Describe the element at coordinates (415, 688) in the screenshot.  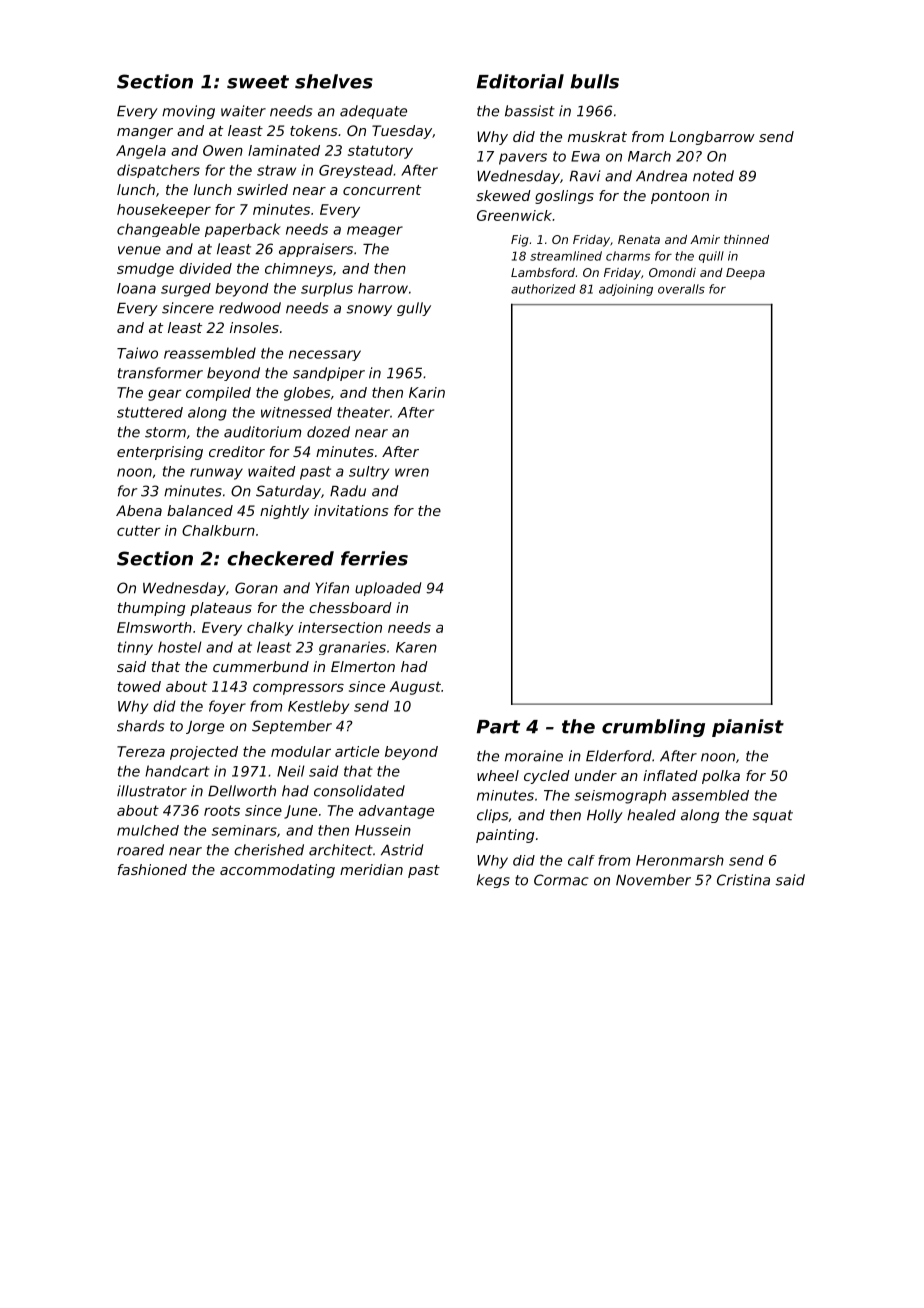
I see `August` at that location.
